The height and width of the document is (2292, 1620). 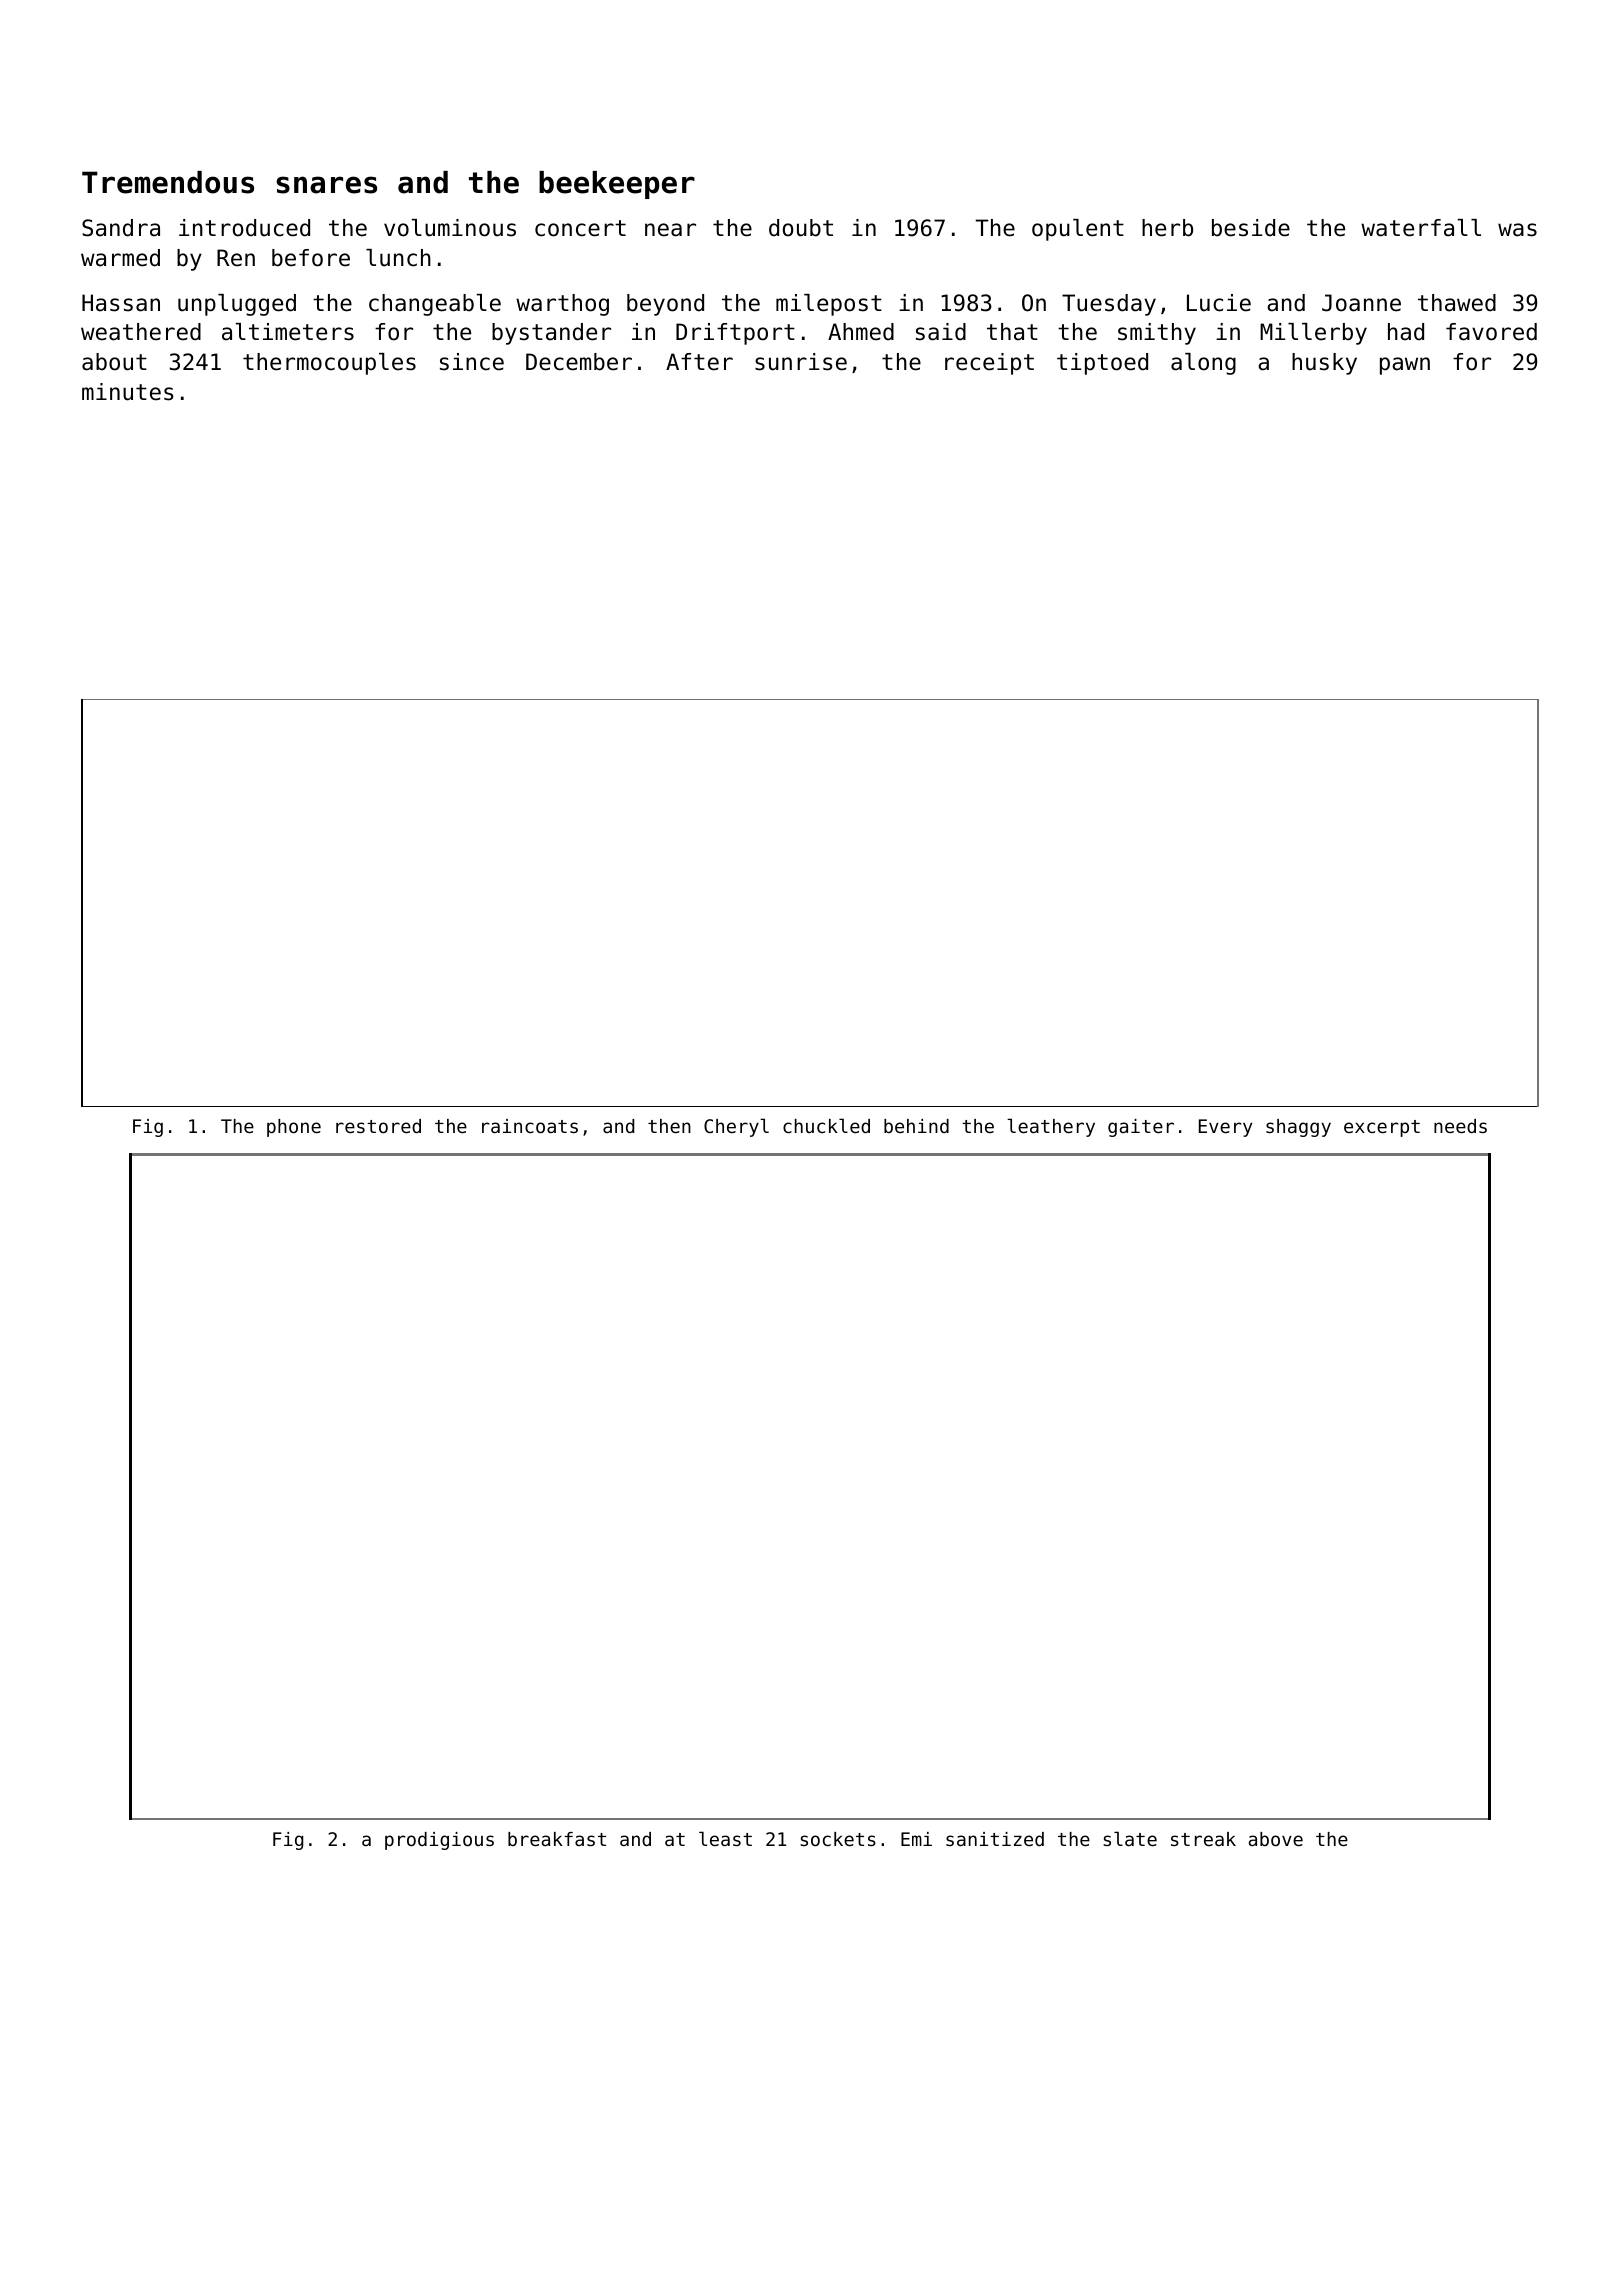 What do you see at coordinates (378, 1126) in the document?
I see `restored` at bounding box center [378, 1126].
